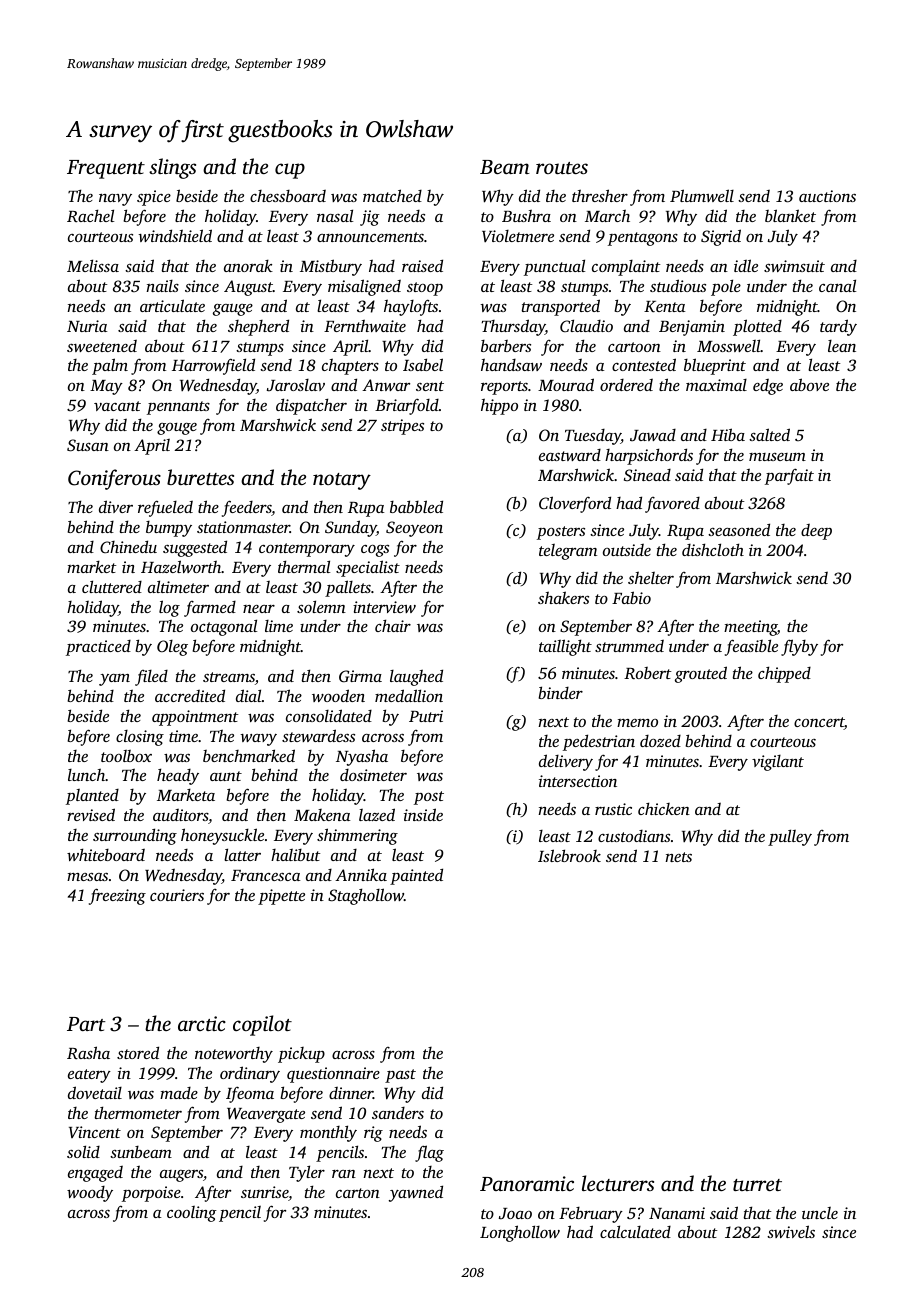 The height and width of the page is (1308, 924). Describe the element at coordinates (114, 680) in the page. I see `yam` at that location.
